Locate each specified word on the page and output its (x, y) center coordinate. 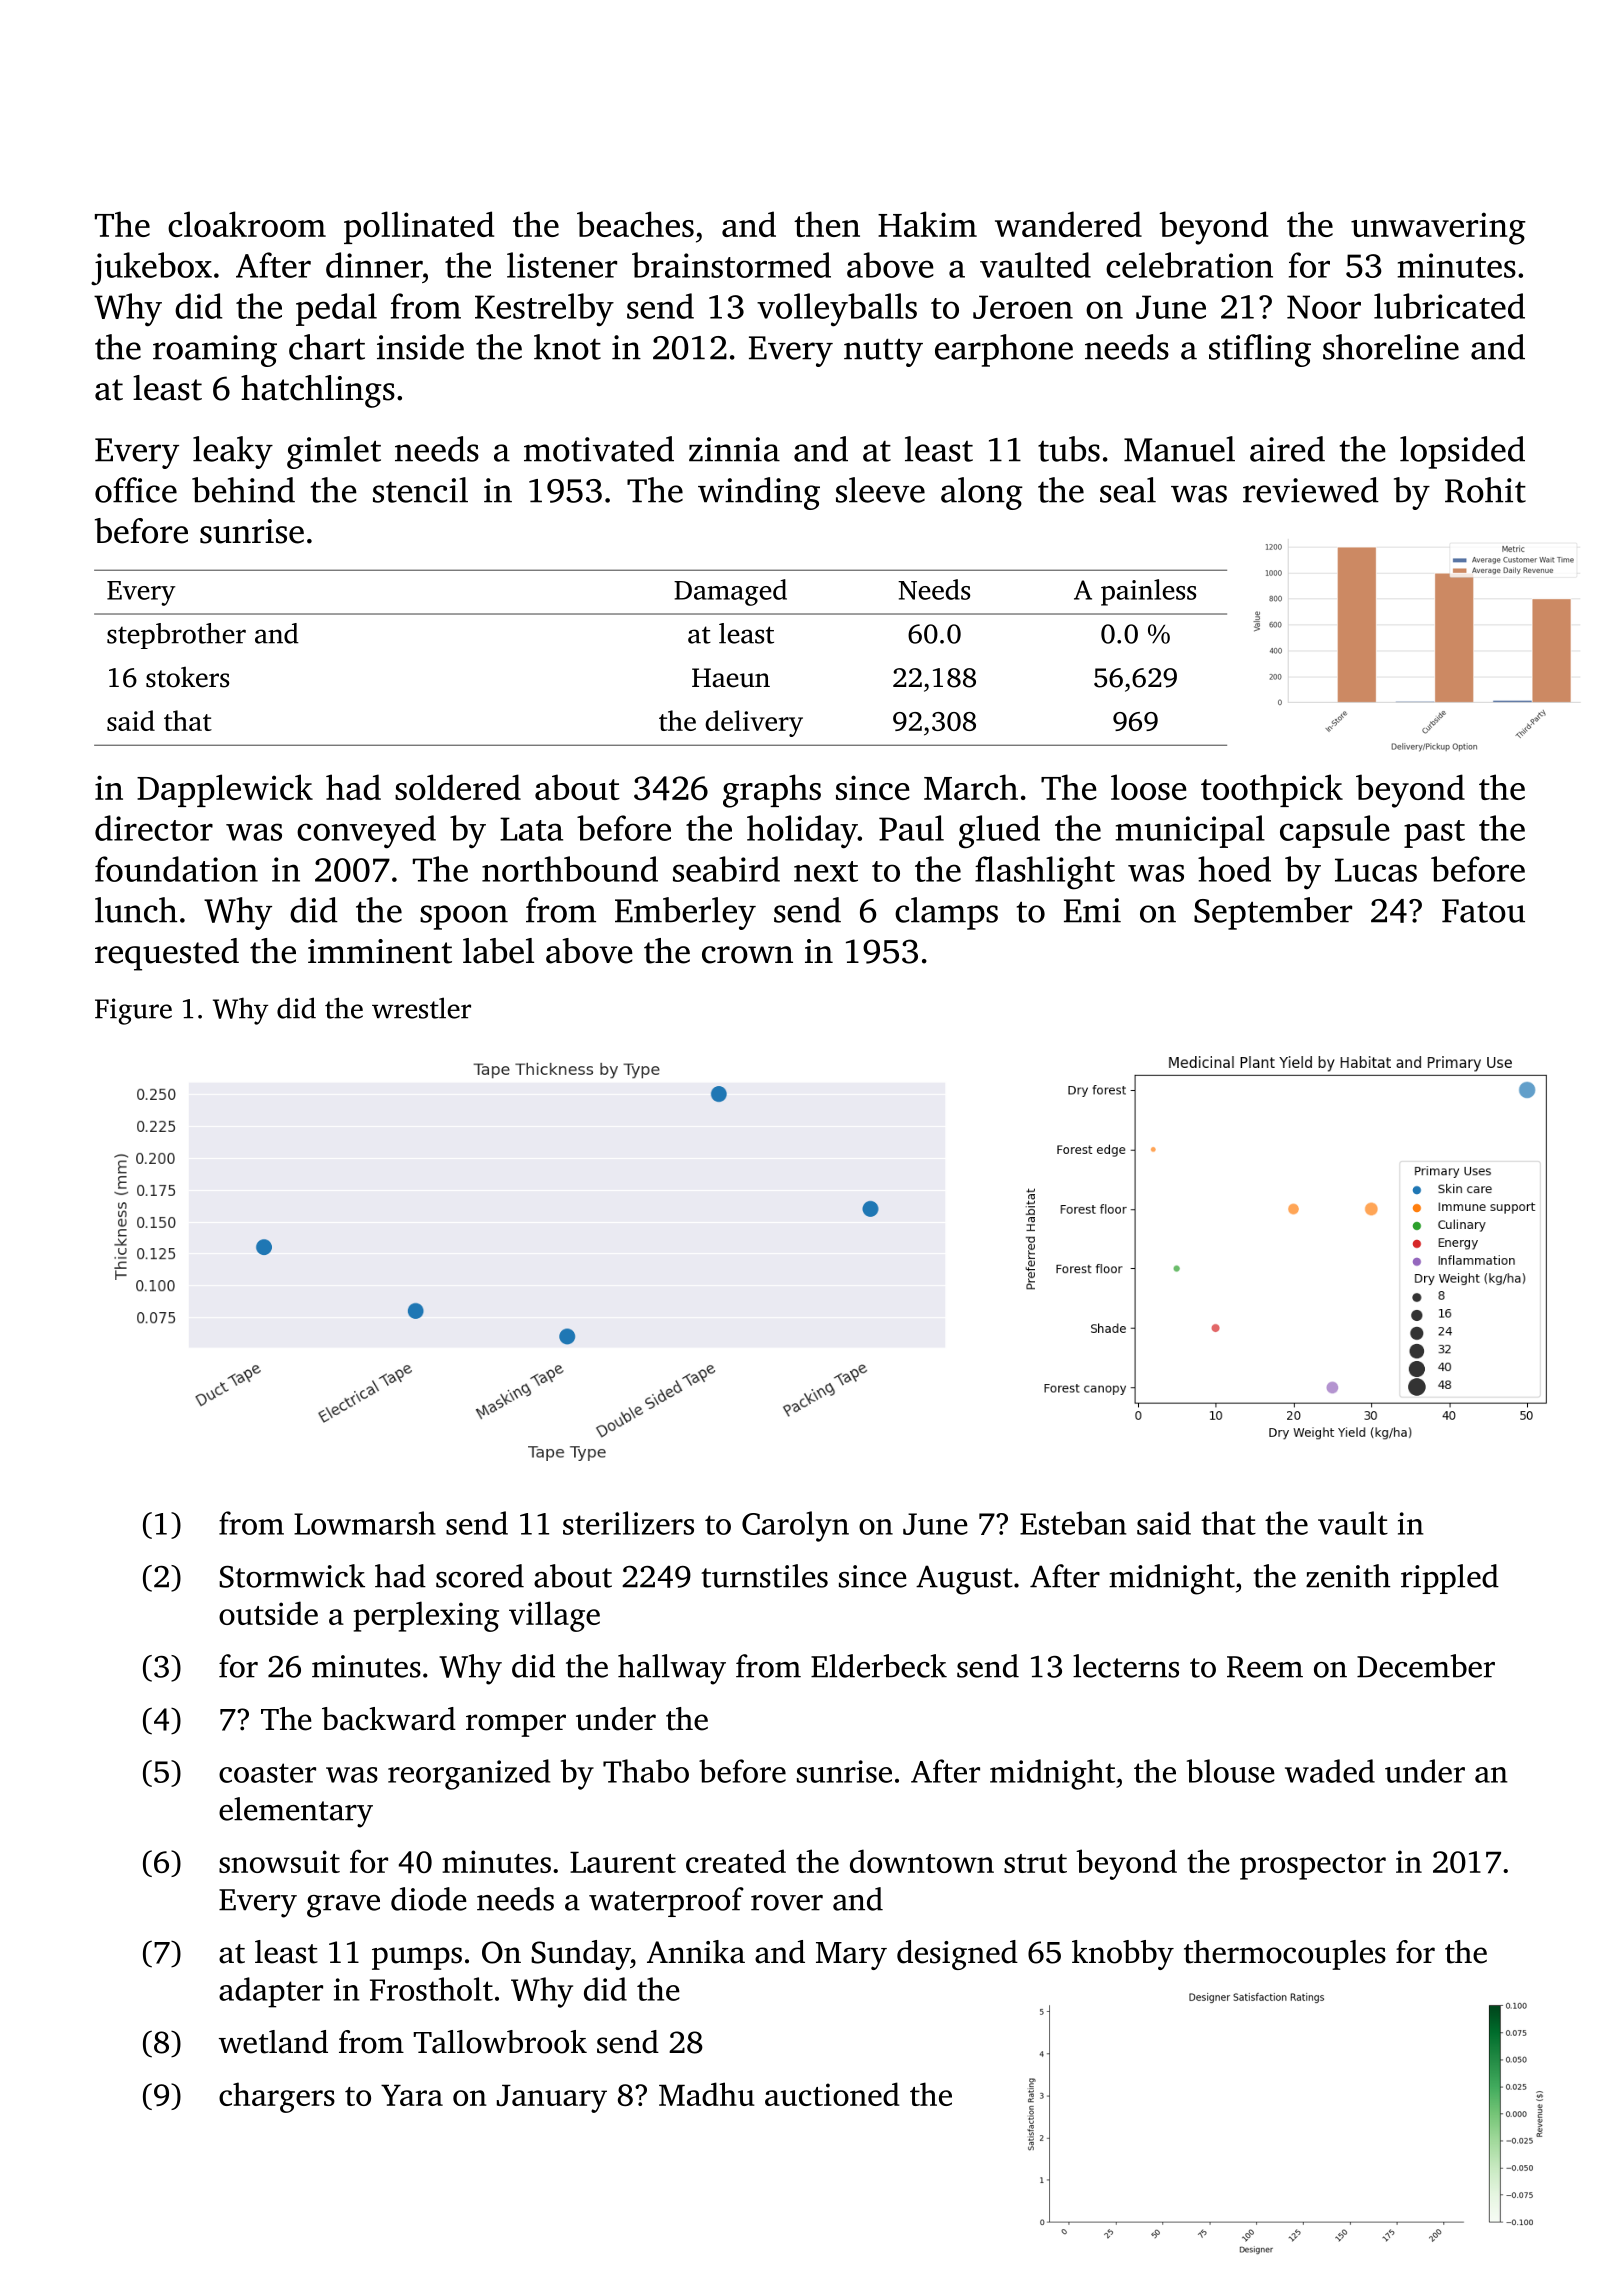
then (827, 224)
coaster (267, 1773)
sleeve (880, 490)
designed (957, 1955)
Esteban (1073, 1523)
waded (1330, 1771)
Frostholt (431, 1989)
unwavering (1438, 228)
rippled (1450, 1579)
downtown (922, 1861)
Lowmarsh (365, 1523)
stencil (420, 490)
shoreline (1391, 347)
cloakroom (247, 224)
